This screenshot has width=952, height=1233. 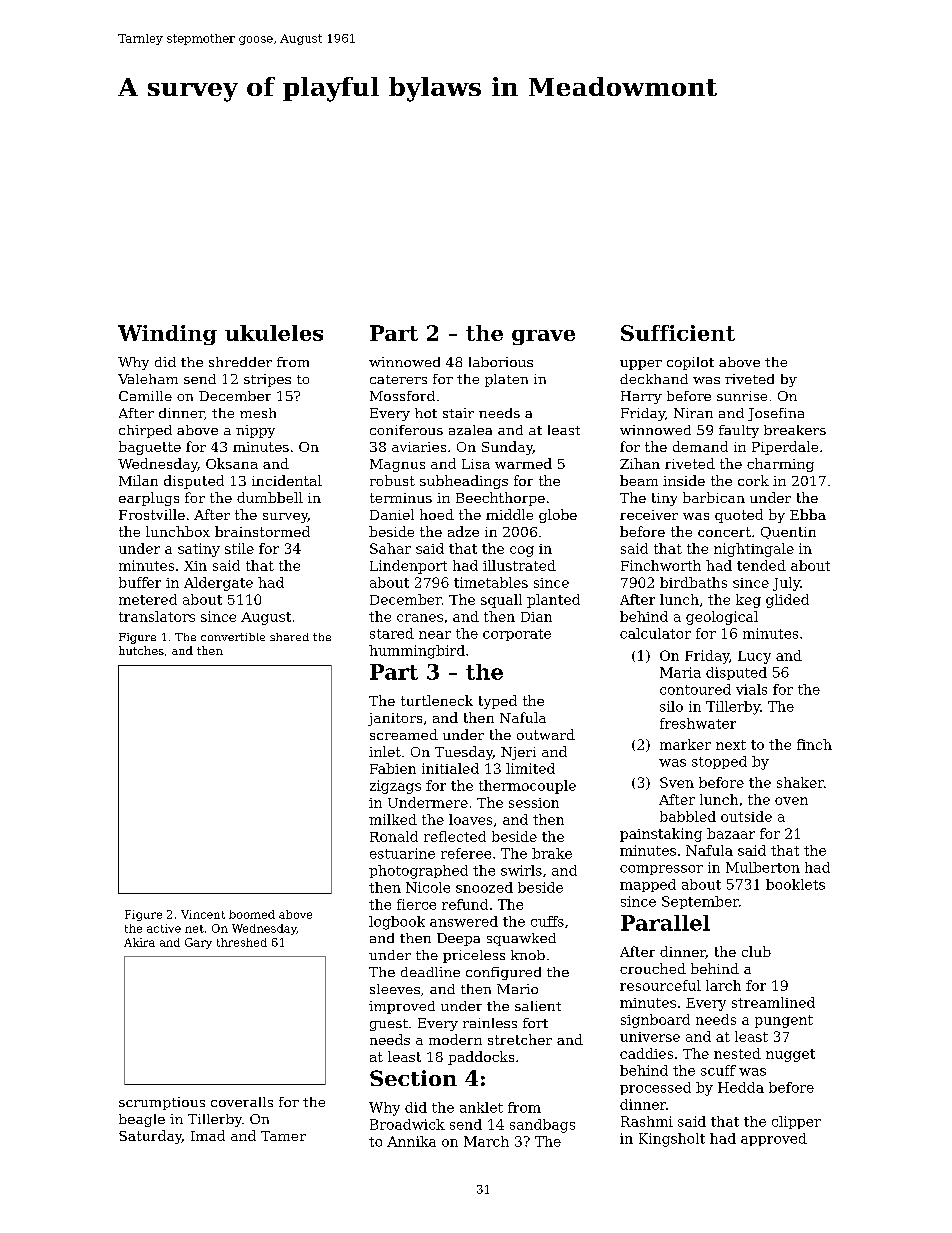 What do you see at coordinates (665, 923) in the screenshot?
I see `Parallel` at bounding box center [665, 923].
